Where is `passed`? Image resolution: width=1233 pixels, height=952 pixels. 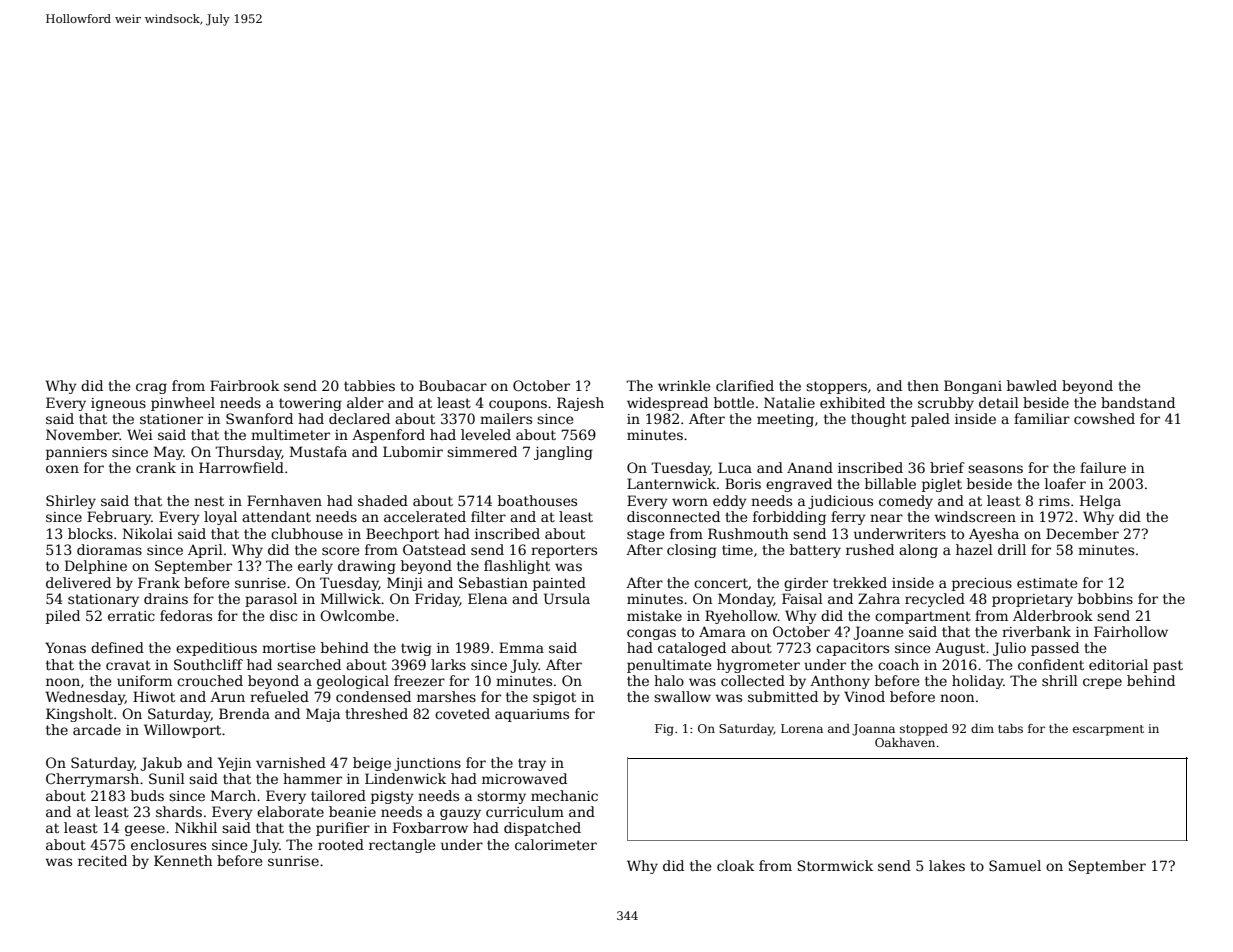
passed is located at coordinates (1055, 649).
